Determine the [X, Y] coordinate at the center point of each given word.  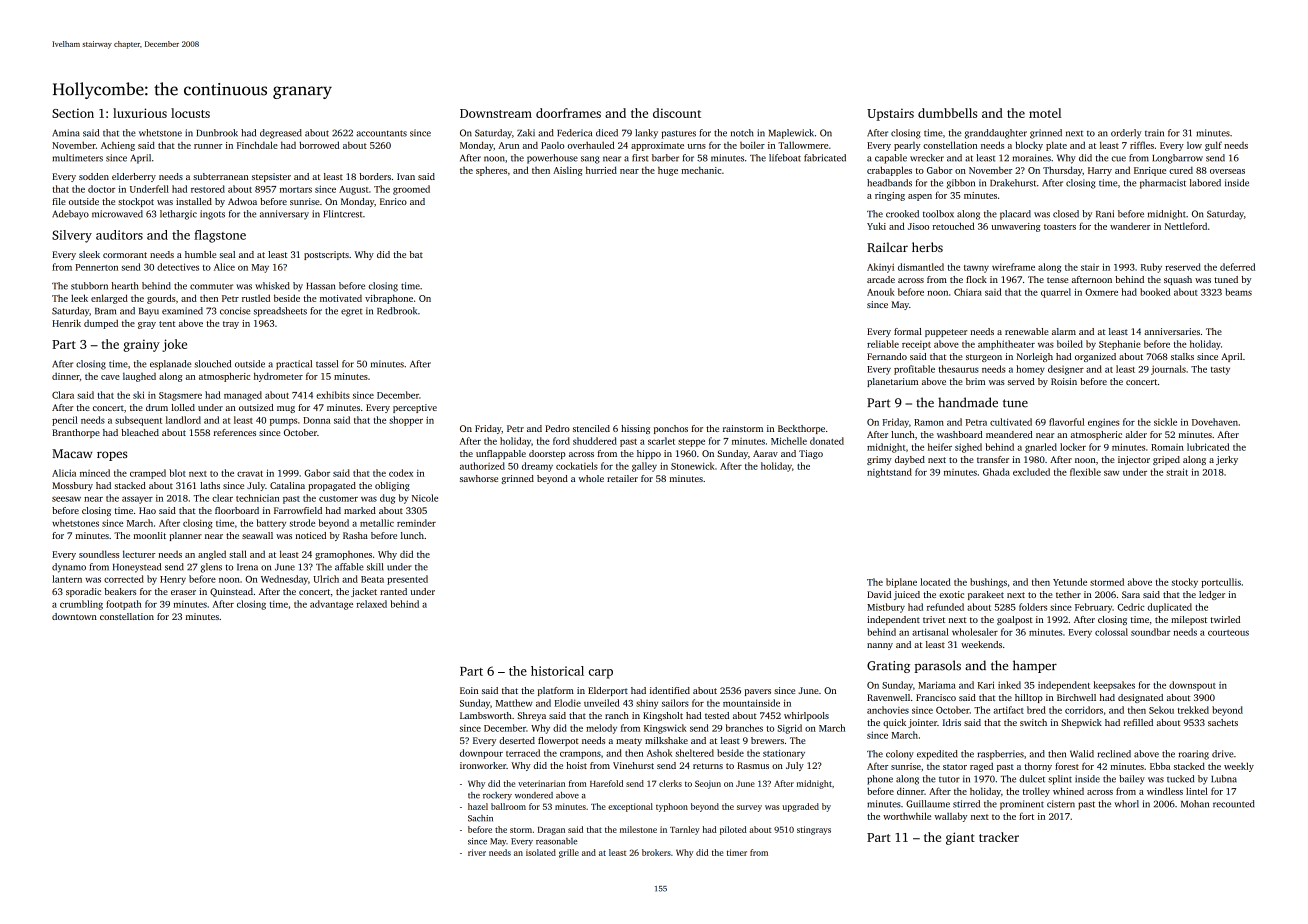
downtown [74, 616]
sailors [675, 703]
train [1154, 133]
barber [665, 158]
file [59, 201]
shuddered [595, 441]
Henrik [66, 323]
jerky [1227, 460]
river [477, 852]
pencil [65, 421]
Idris [952, 722]
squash [1178, 280]
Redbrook [397, 311]
